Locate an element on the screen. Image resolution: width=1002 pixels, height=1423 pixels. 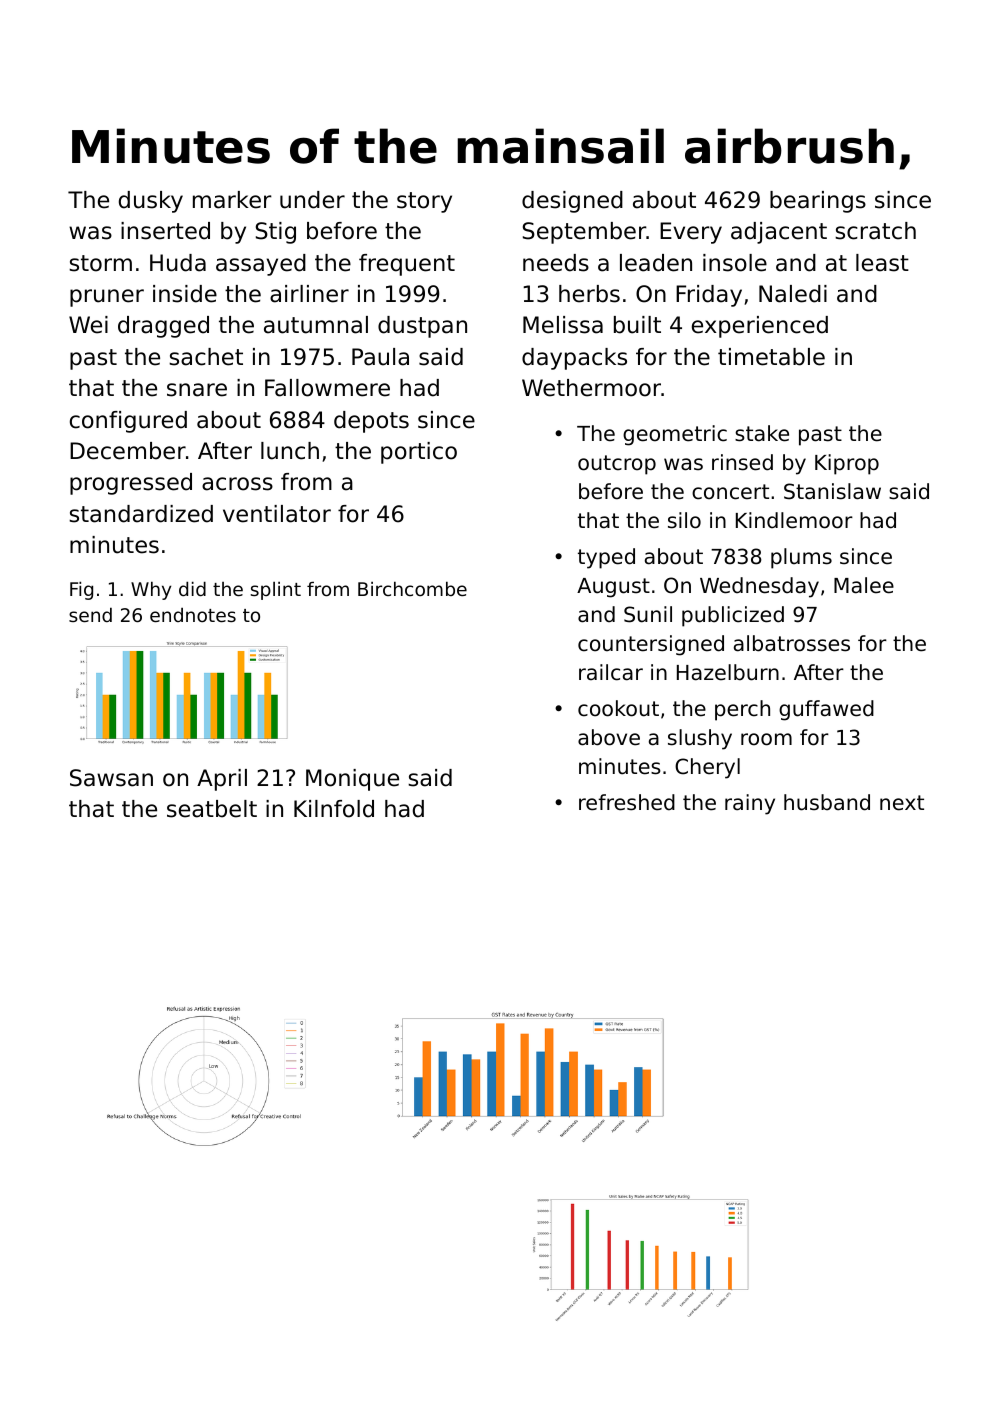
lunch is located at coordinates (290, 451).
